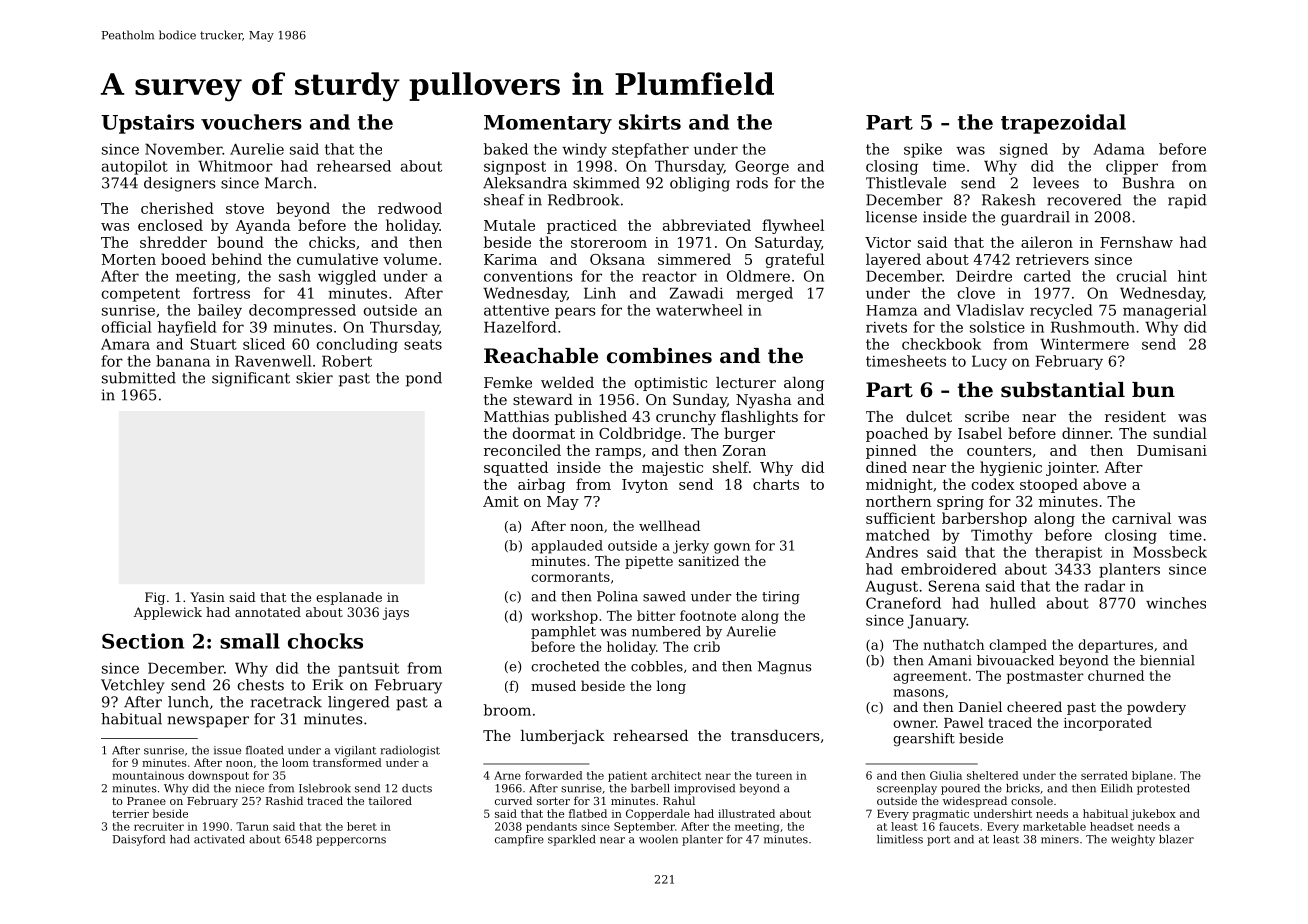  Describe the element at coordinates (746, 813) in the document. I see `illustrated` at that location.
